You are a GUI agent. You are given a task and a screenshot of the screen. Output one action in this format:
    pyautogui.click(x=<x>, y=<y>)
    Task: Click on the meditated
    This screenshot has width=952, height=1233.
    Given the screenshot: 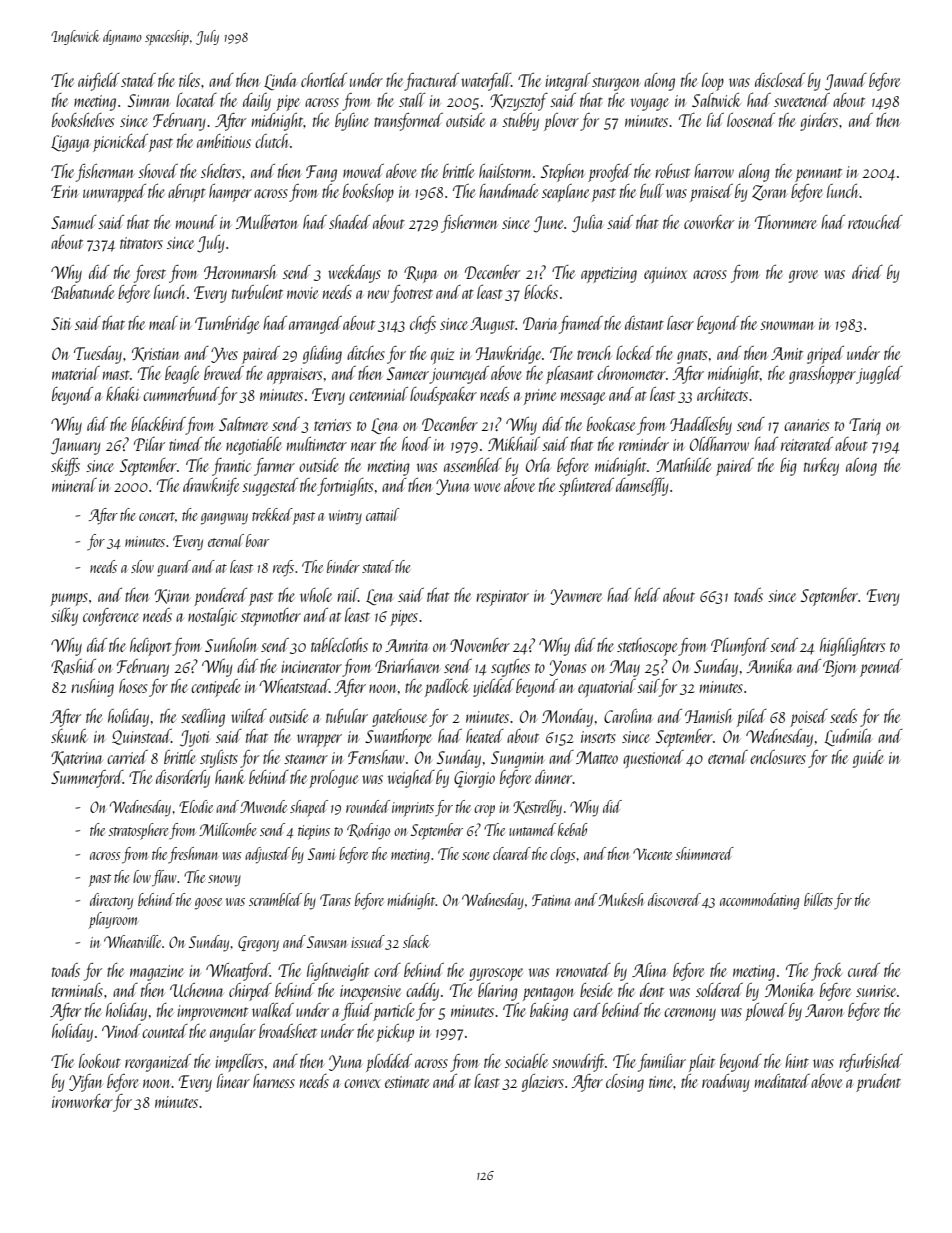 What is the action you would take?
    pyautogui.click(x=782, y=1081)
